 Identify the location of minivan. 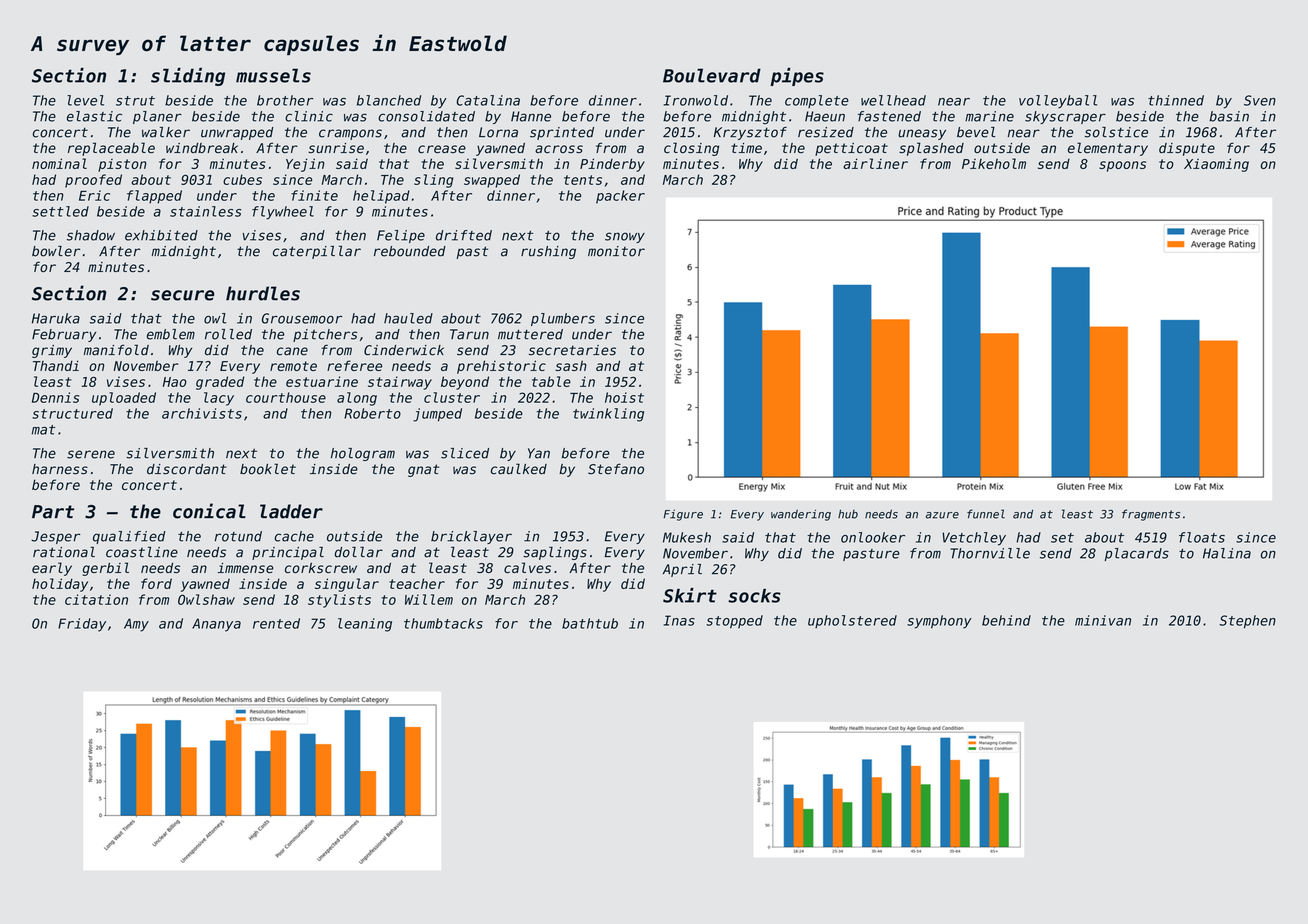
(1103, 620).
